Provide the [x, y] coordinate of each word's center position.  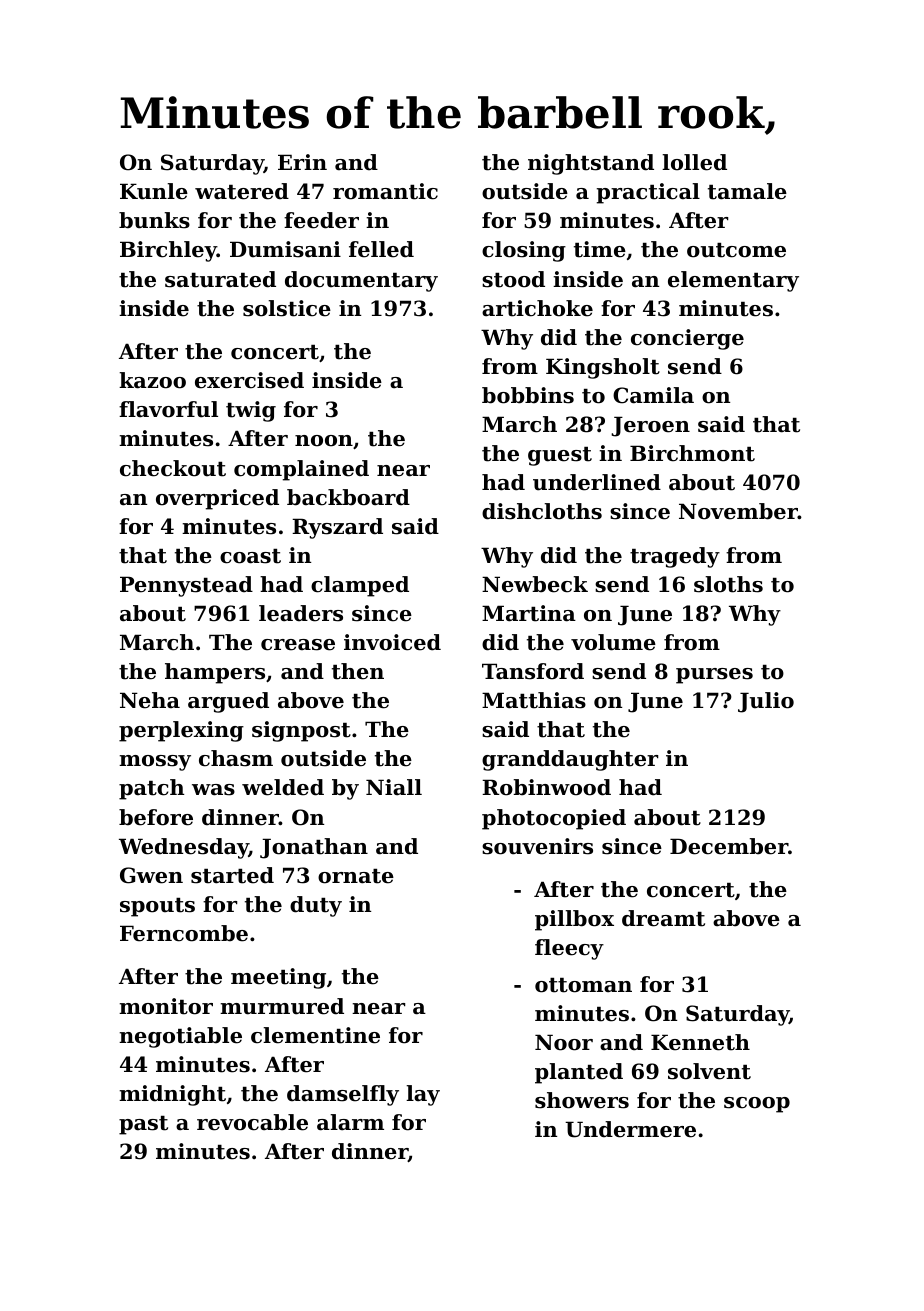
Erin [302, 162]
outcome [736, 250]
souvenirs [537, 846]
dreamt [663, 918]
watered [242, 191]
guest [560, 456]
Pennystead [186, 586]
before [156, 817]
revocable [252, 1122]
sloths [728, 584]
